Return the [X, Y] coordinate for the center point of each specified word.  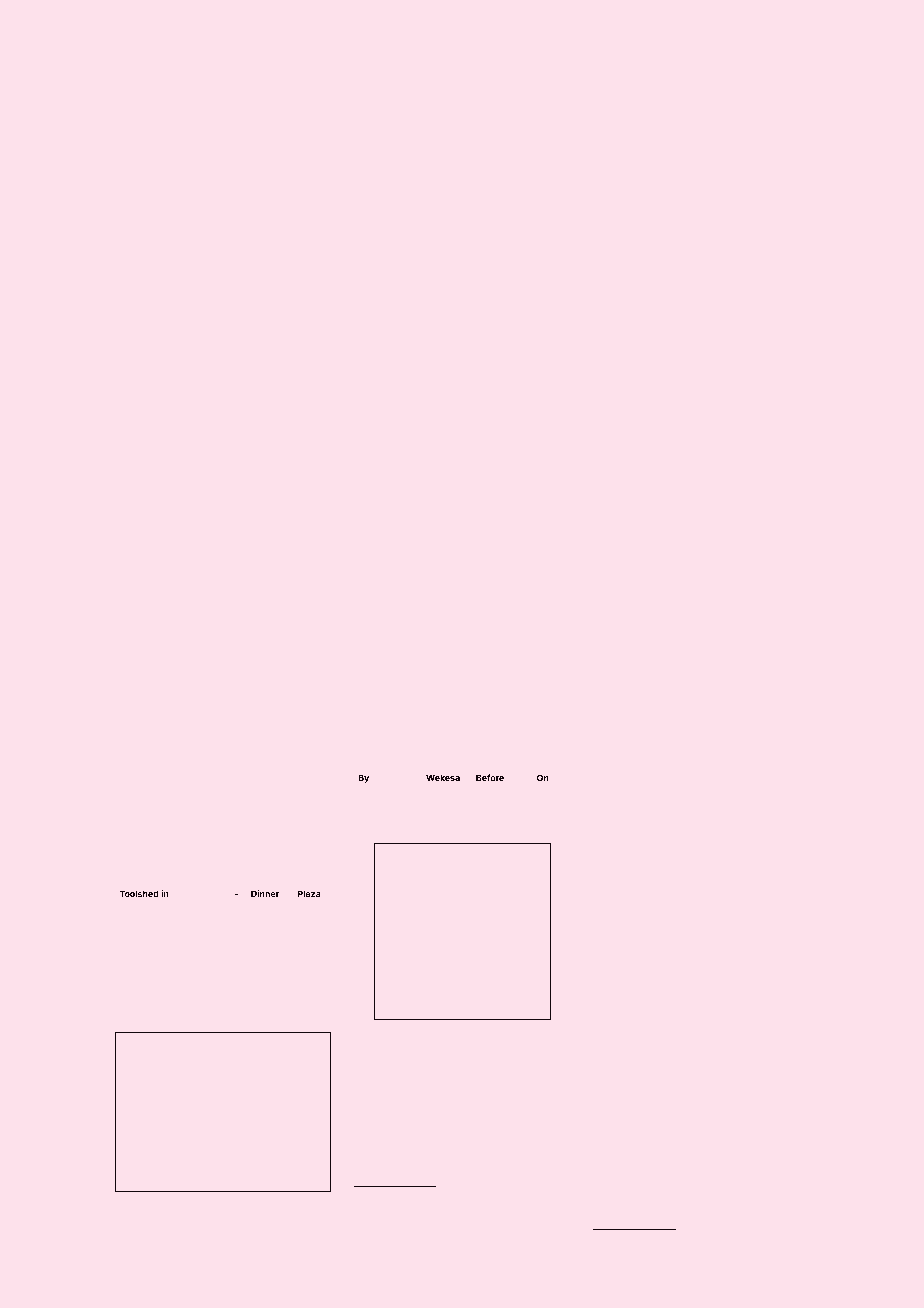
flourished [536, 1072]
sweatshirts [137, 995]
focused [370, 640]
